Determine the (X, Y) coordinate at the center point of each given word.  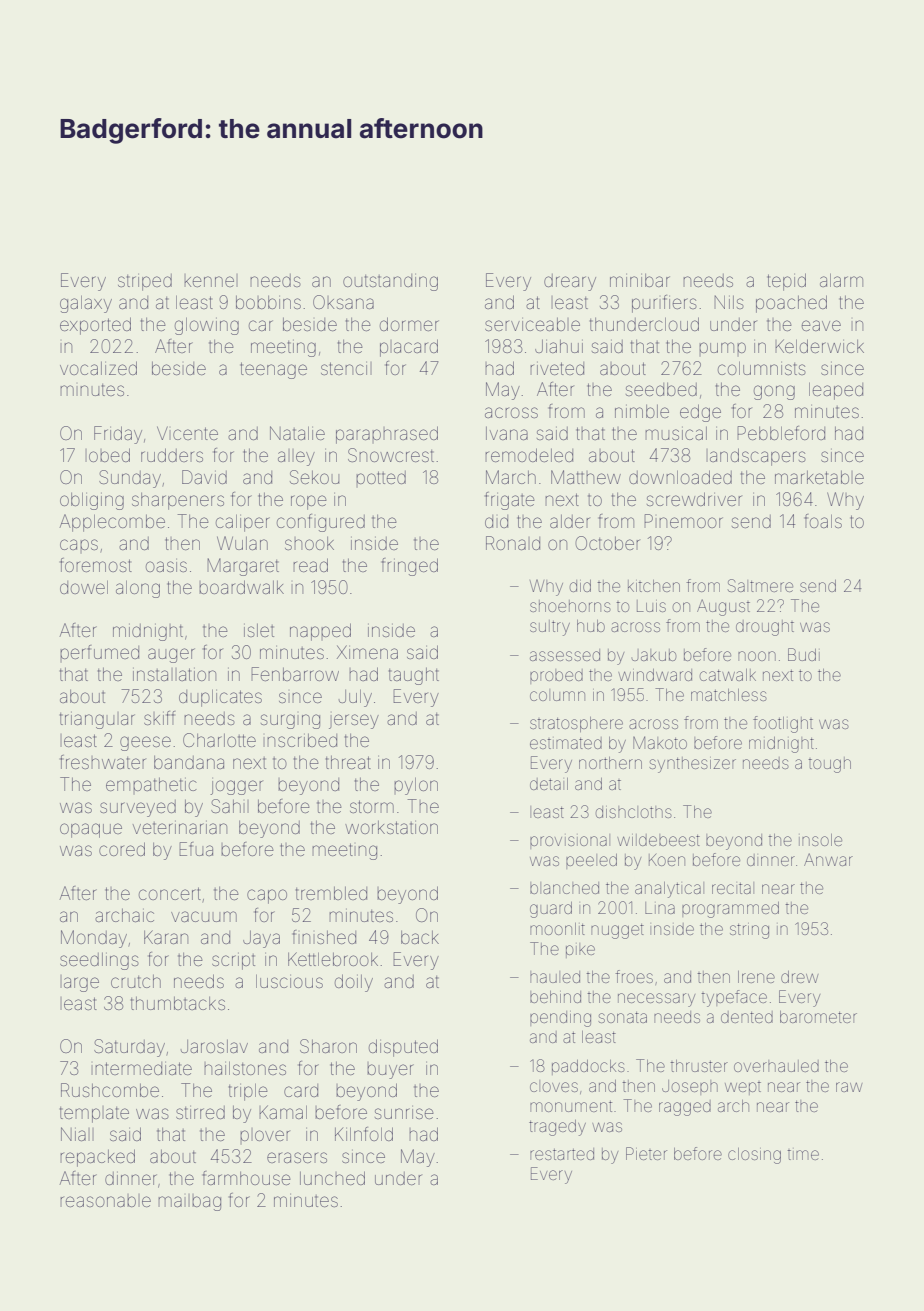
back (420, 937)
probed (556, 676)
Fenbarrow (295, 674)
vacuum (204, 916)
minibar (640, 280)
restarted (562, 1154)
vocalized (98, 368)
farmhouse (247, 1178)
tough (829, 765)
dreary (570, 282)
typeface (734, 998)
